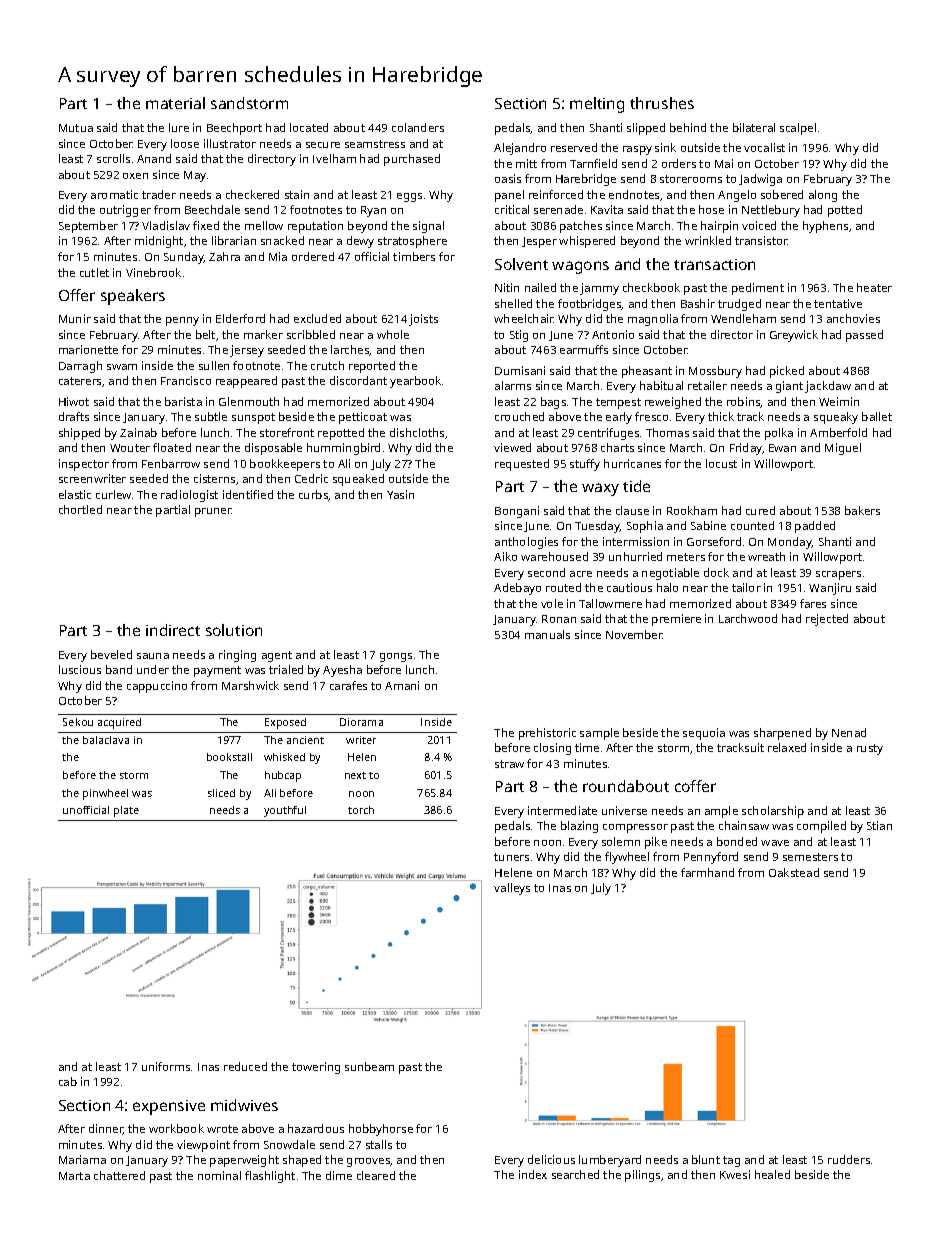  Describe the element at coordinates (512, 889) in the image. I see `valleys` at that location.
